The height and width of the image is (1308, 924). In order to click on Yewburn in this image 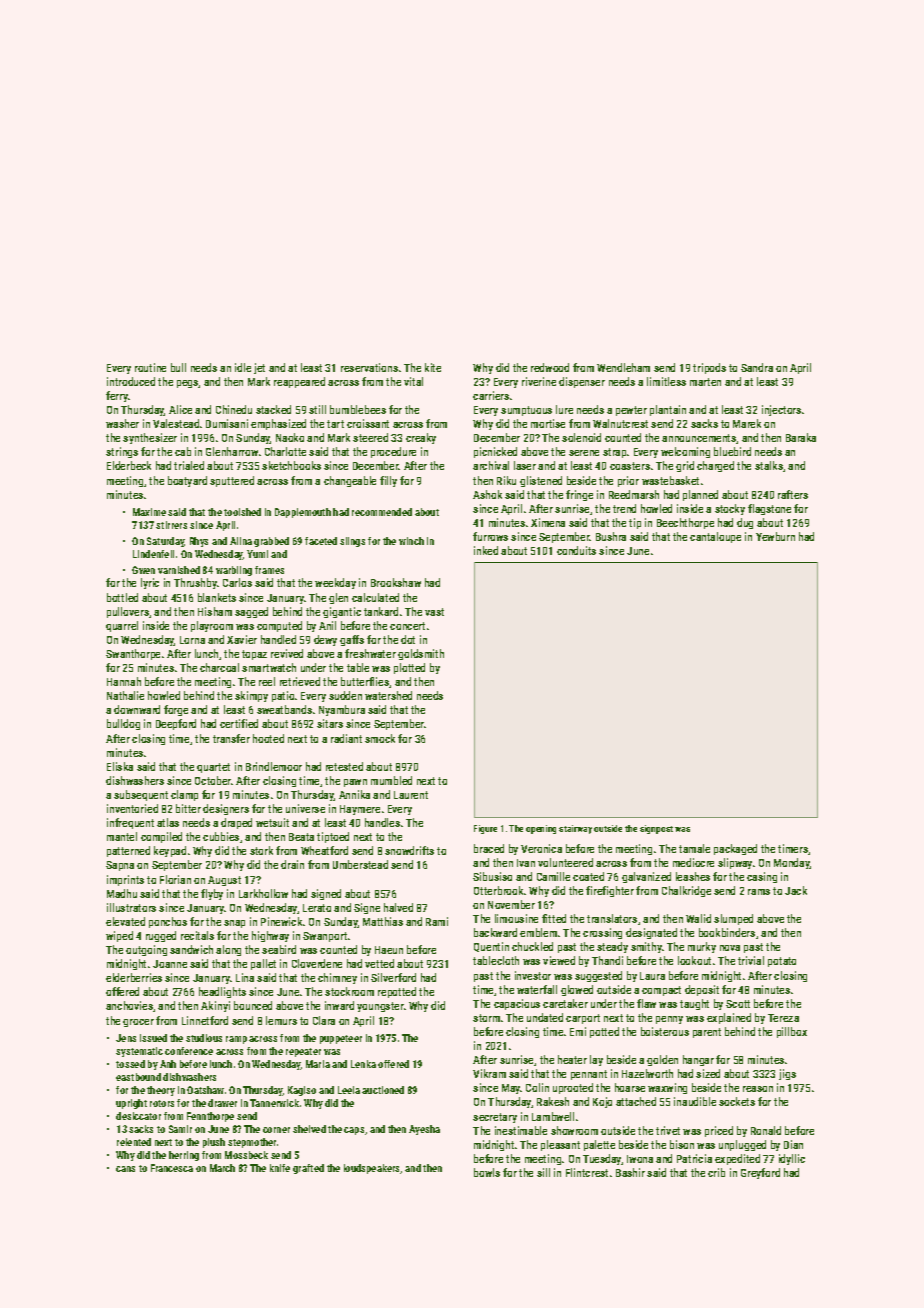, I will do `click(775, 536)`.
